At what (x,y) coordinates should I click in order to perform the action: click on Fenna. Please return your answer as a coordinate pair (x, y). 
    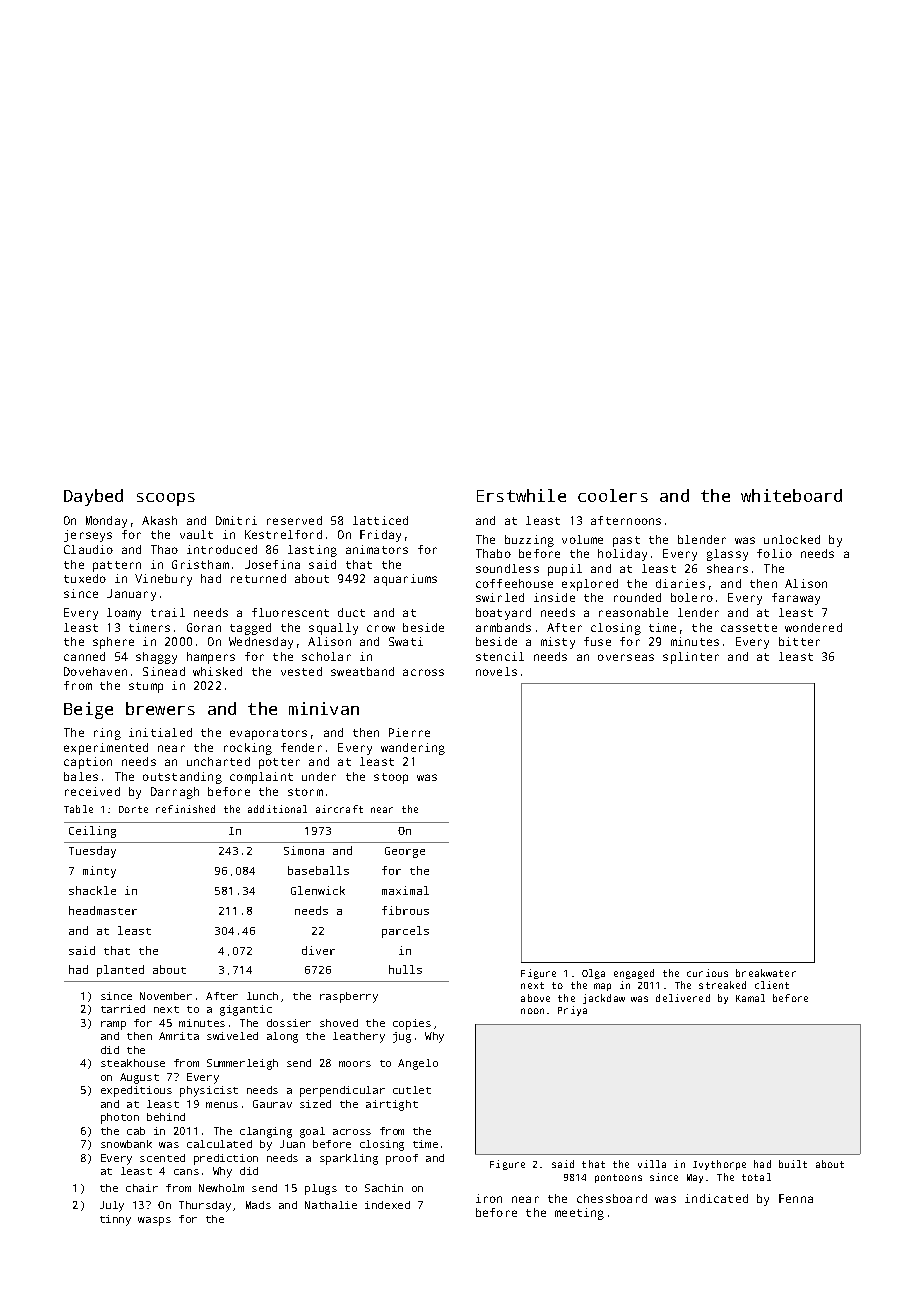
    Looking at the image, I should click on (796, 1198).
